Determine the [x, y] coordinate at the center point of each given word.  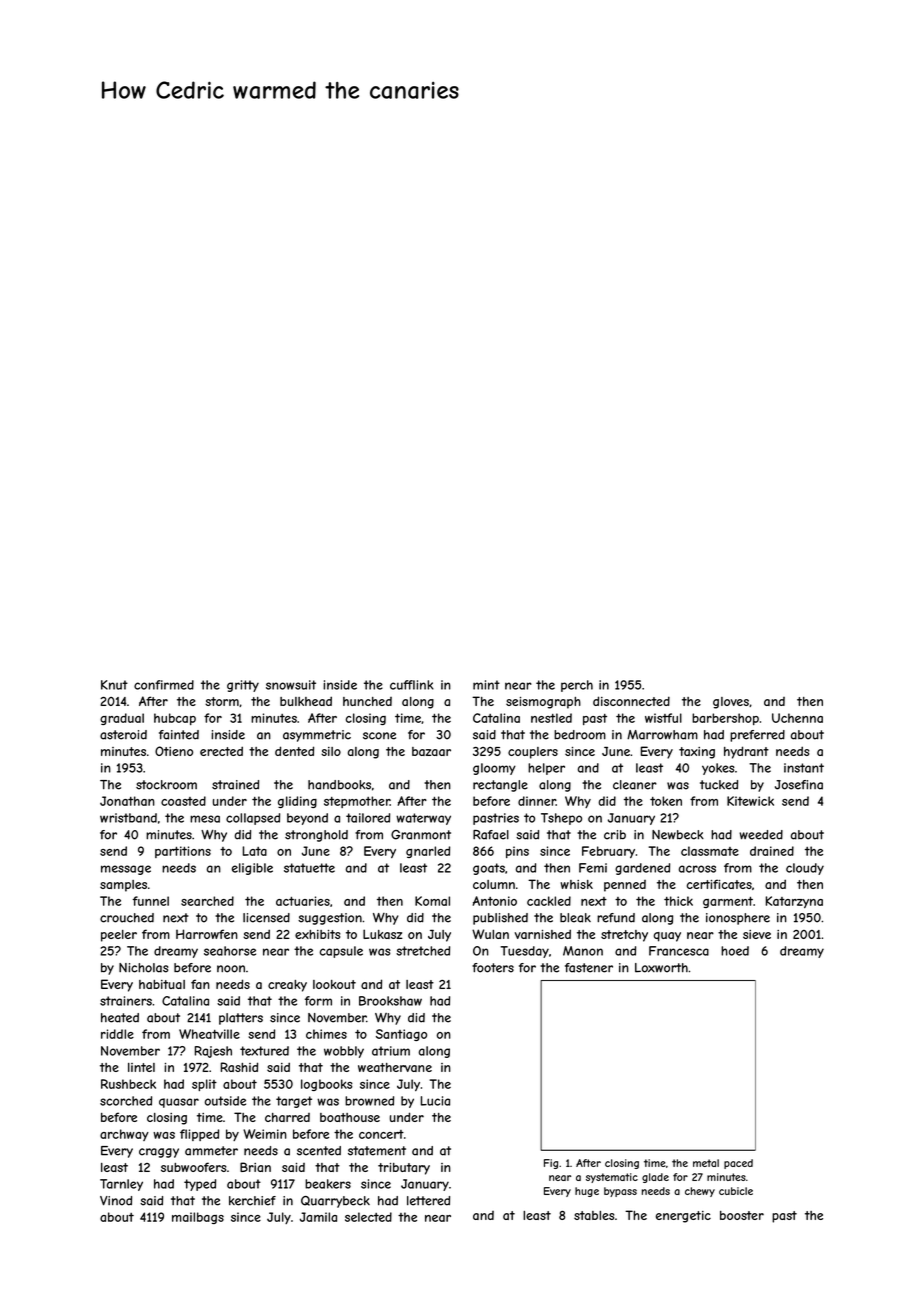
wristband [128, 818]
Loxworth [661, 968]
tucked [719, 785]
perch [577, 686]
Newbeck [678, 835]
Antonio [495, 901]
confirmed [164, 685]
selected [368, 1217]
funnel [151, 901]
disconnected [631, 701]
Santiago [401, 1035]
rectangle [500, 786]
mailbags [198, 1218]
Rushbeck [128, 1084]
